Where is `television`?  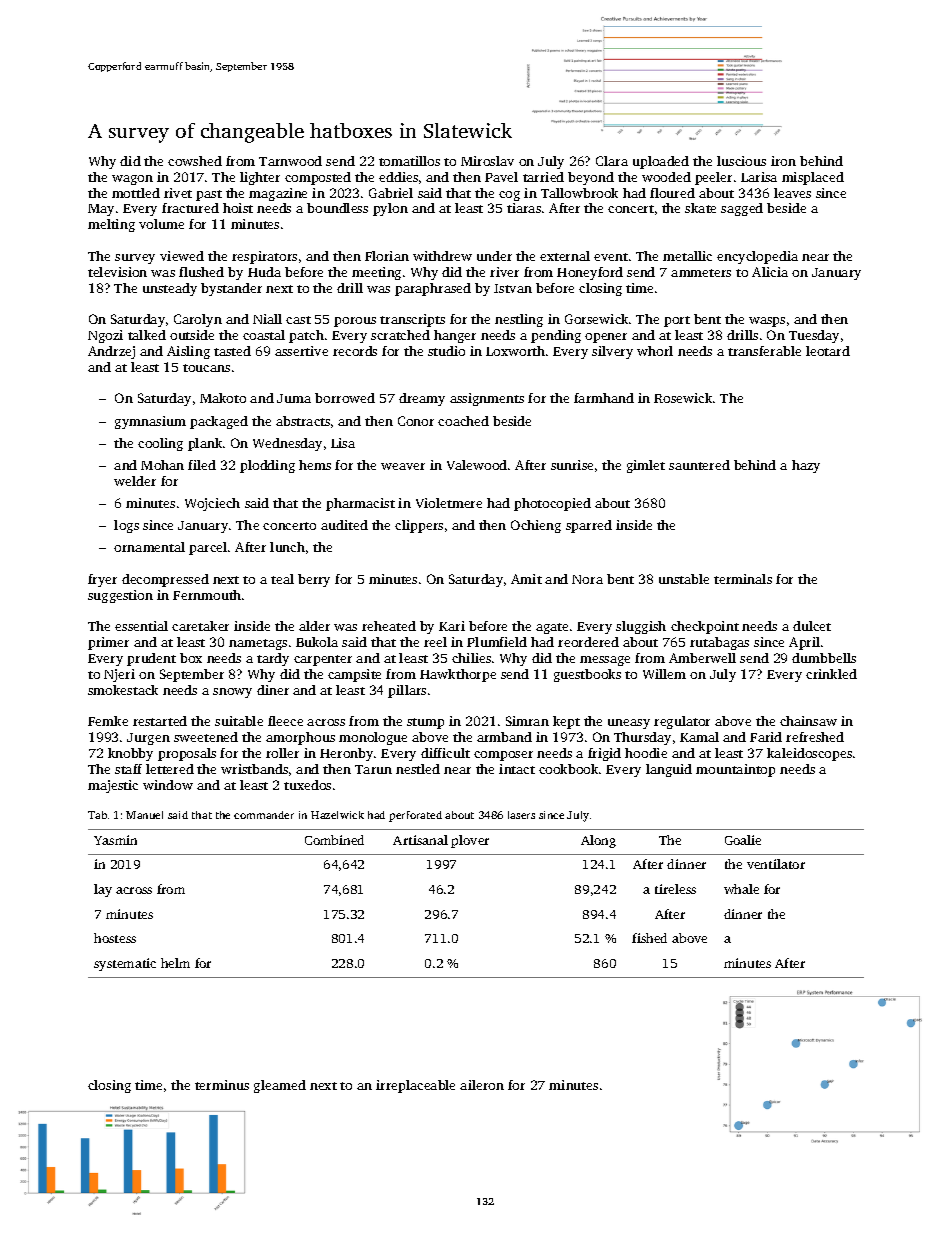 television is located at coordinates (117, 272).
